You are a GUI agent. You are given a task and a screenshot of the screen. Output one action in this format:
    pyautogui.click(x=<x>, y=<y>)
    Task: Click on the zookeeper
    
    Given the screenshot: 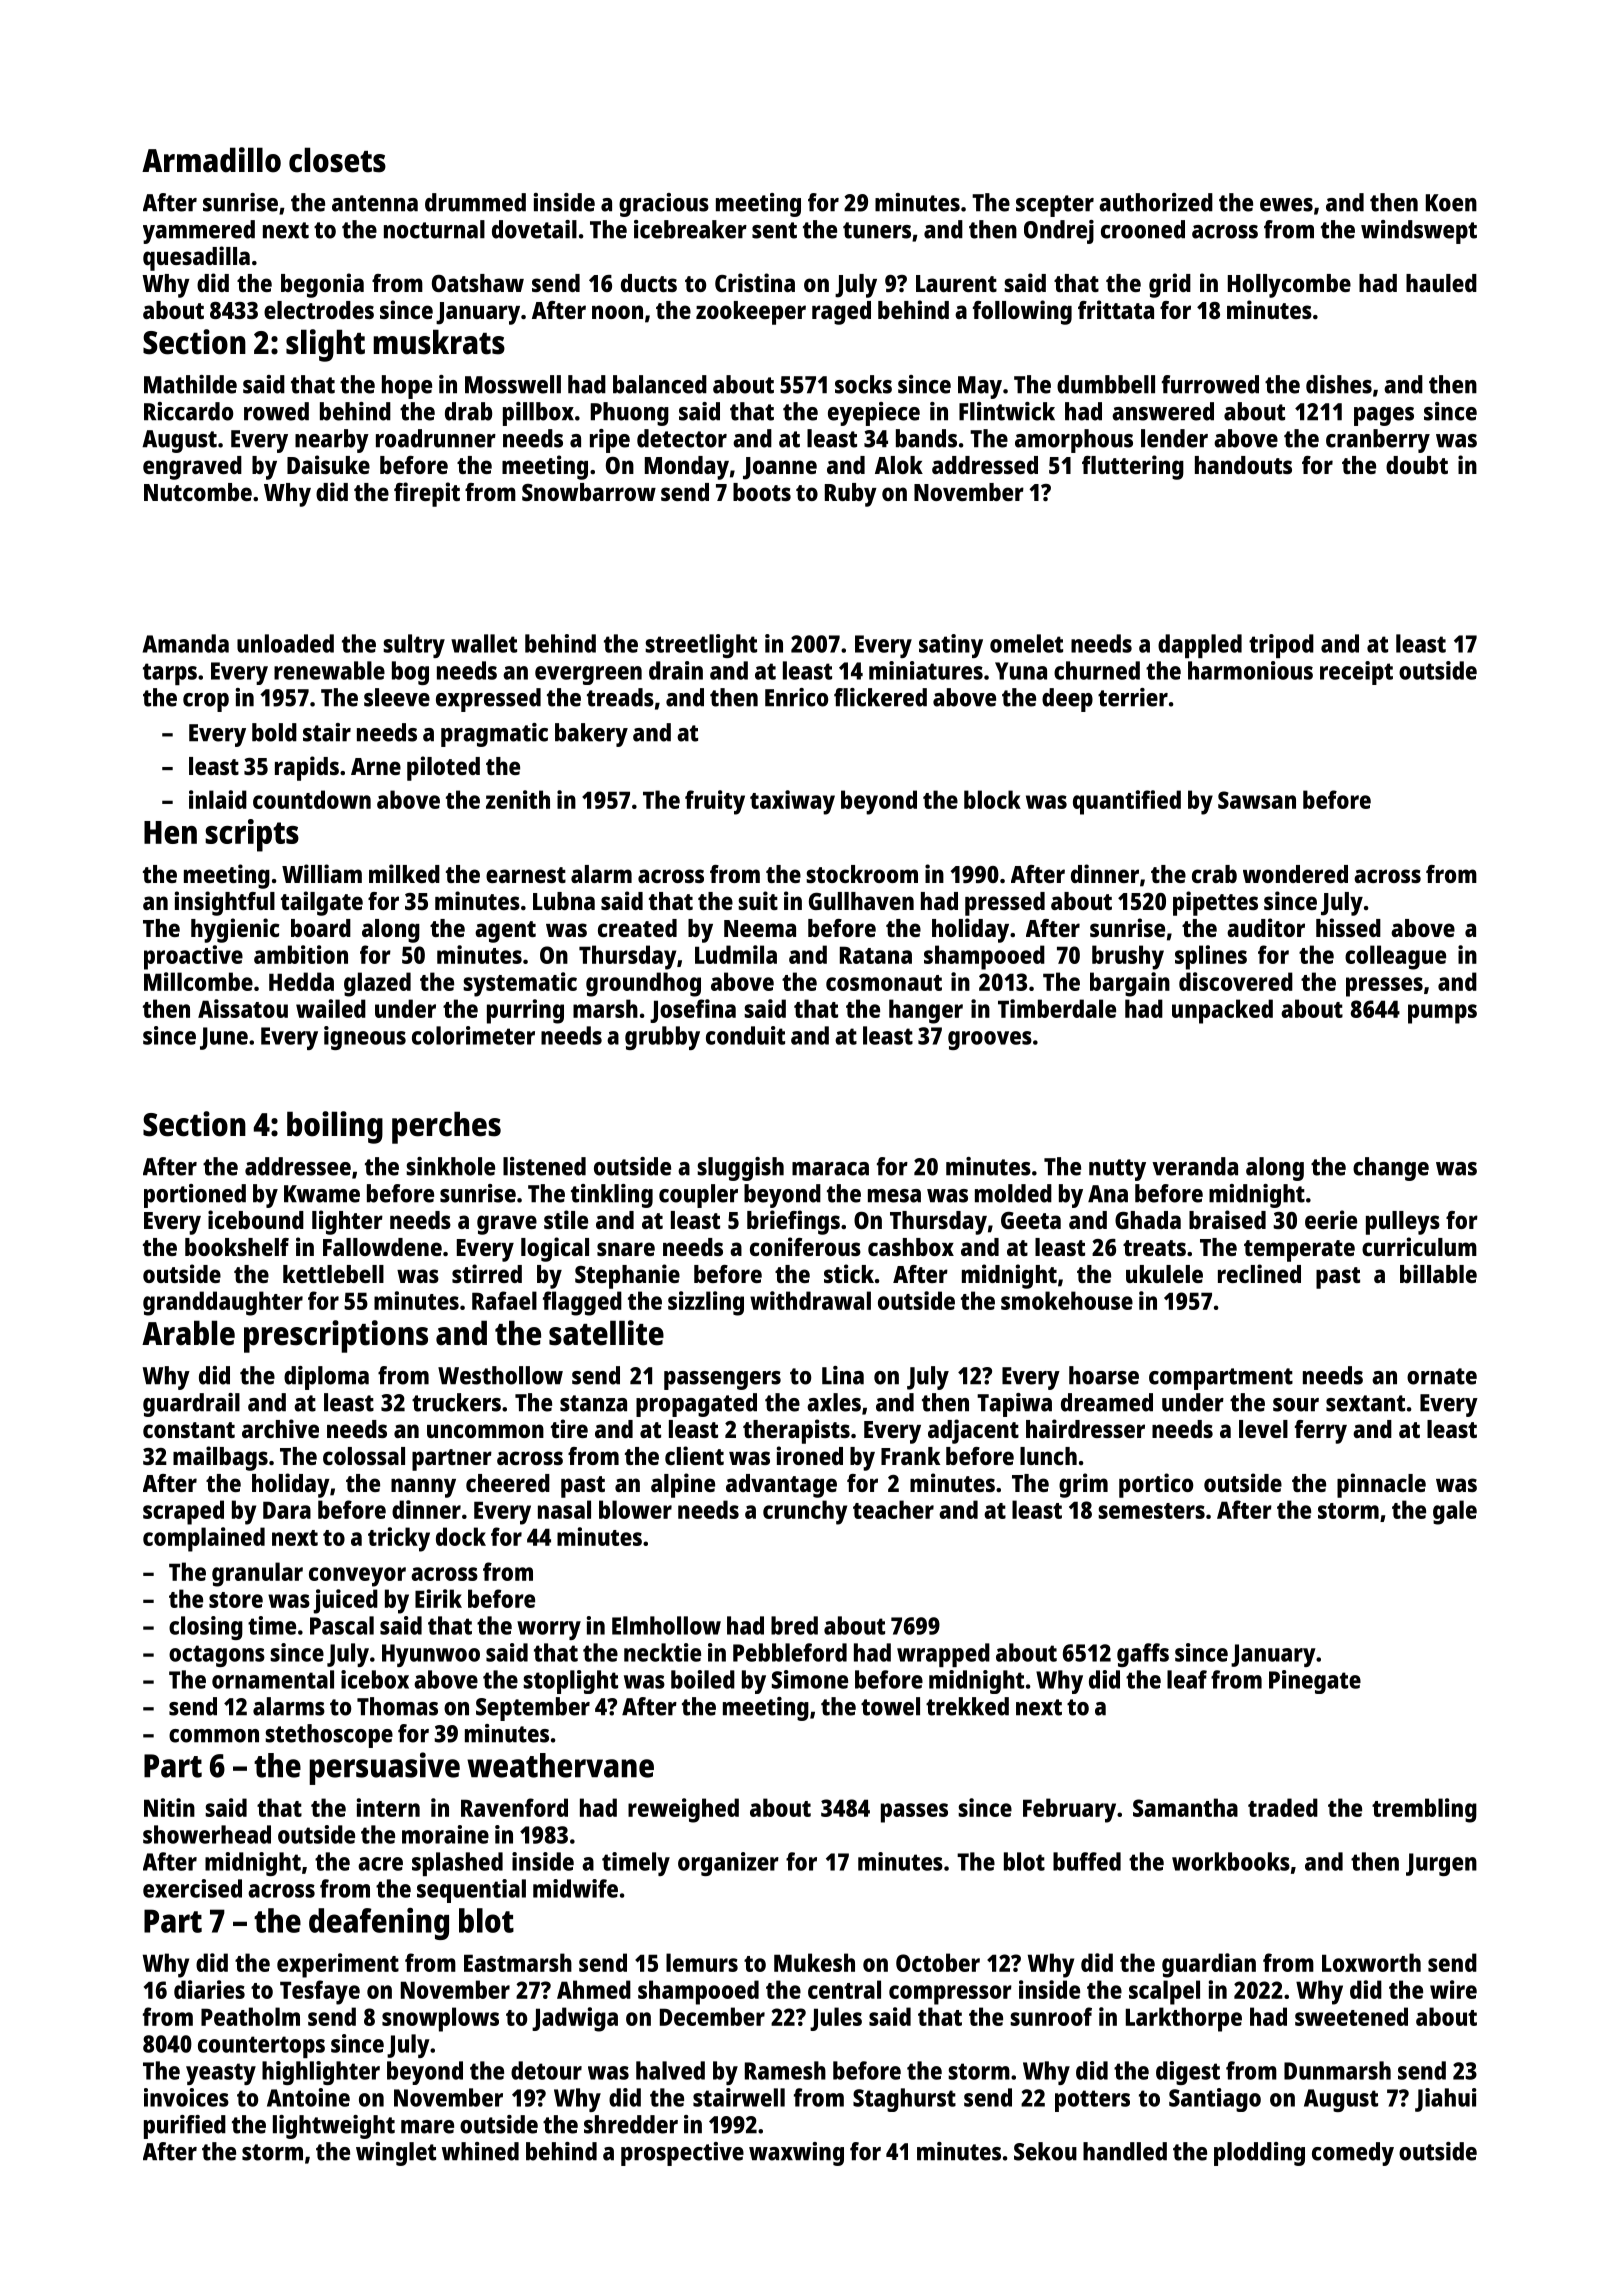 What is the action you would take?
    pyautogui.click(x=751, y=313)
